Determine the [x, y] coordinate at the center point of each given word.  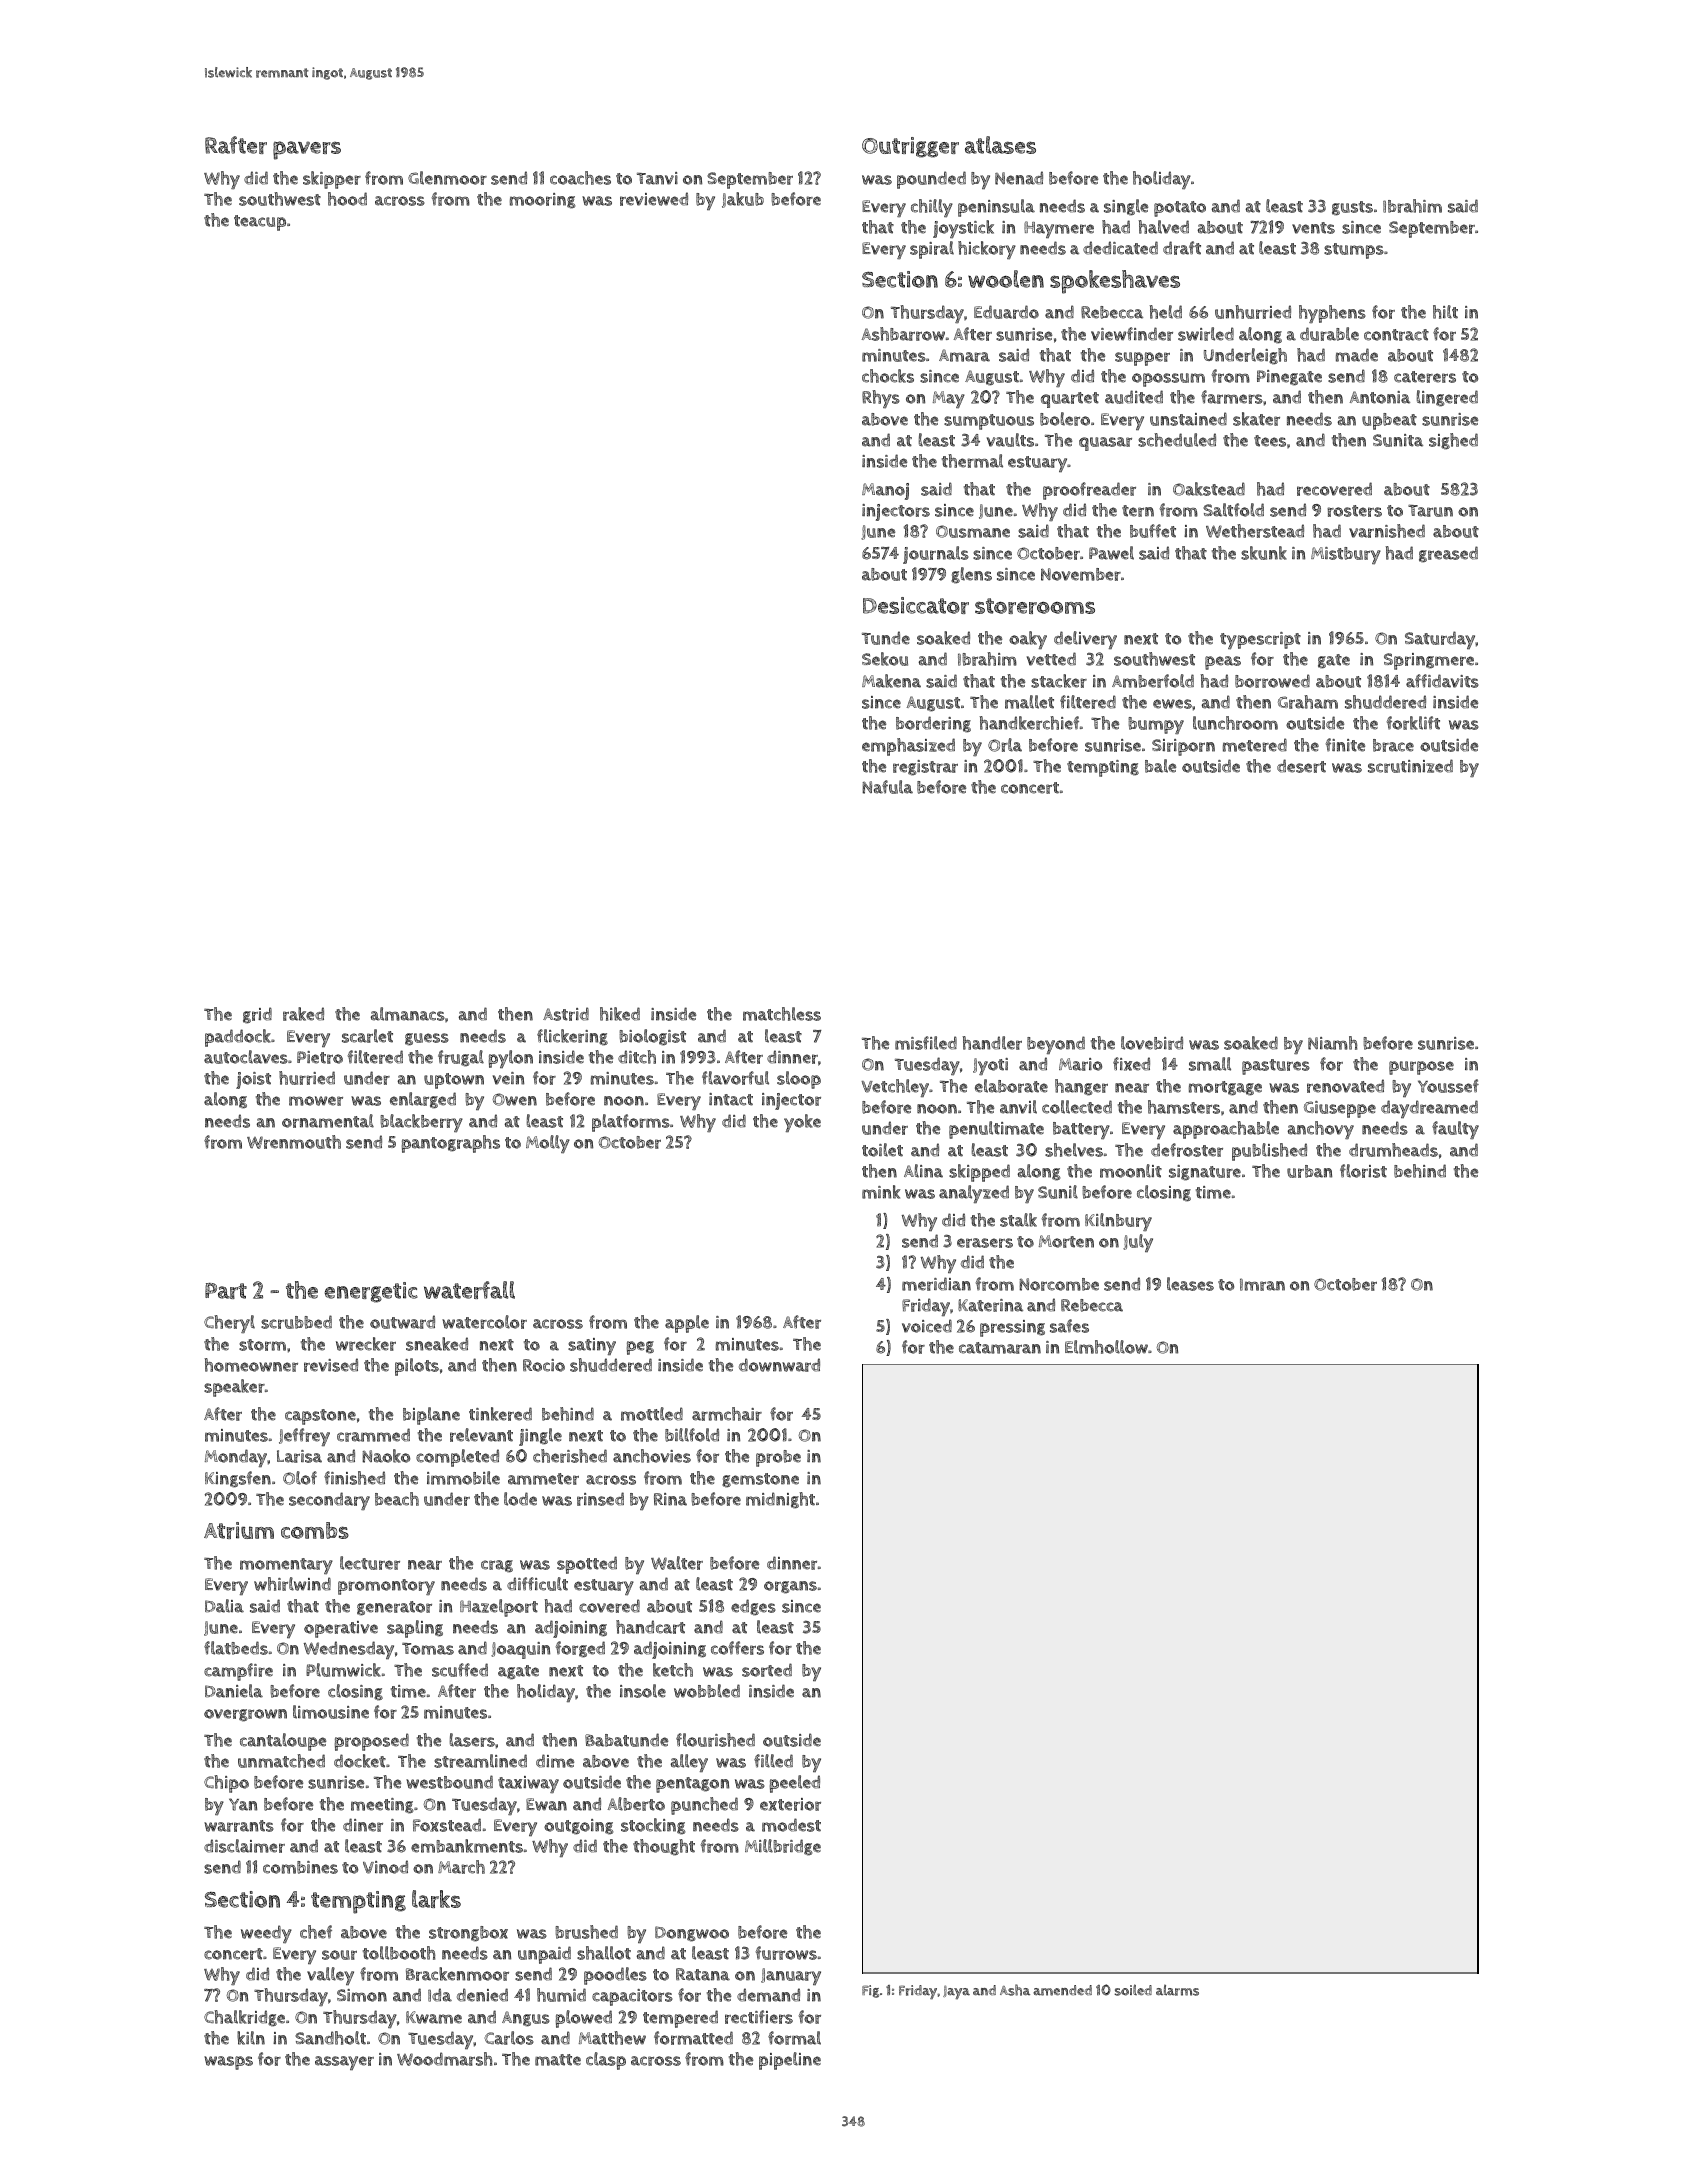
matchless [782, 1014]
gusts [1352, 208]
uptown [454, 1081]
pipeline [790, 2061]
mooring [542, 201]
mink [881, 1192]
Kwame [434, 2017]
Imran [1262, 1284]
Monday [236, 1458]
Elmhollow [1106, 1347]
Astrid [566, 1014]
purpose [1421, 1068]
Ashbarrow [903, 334]
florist [1363, 1171]
